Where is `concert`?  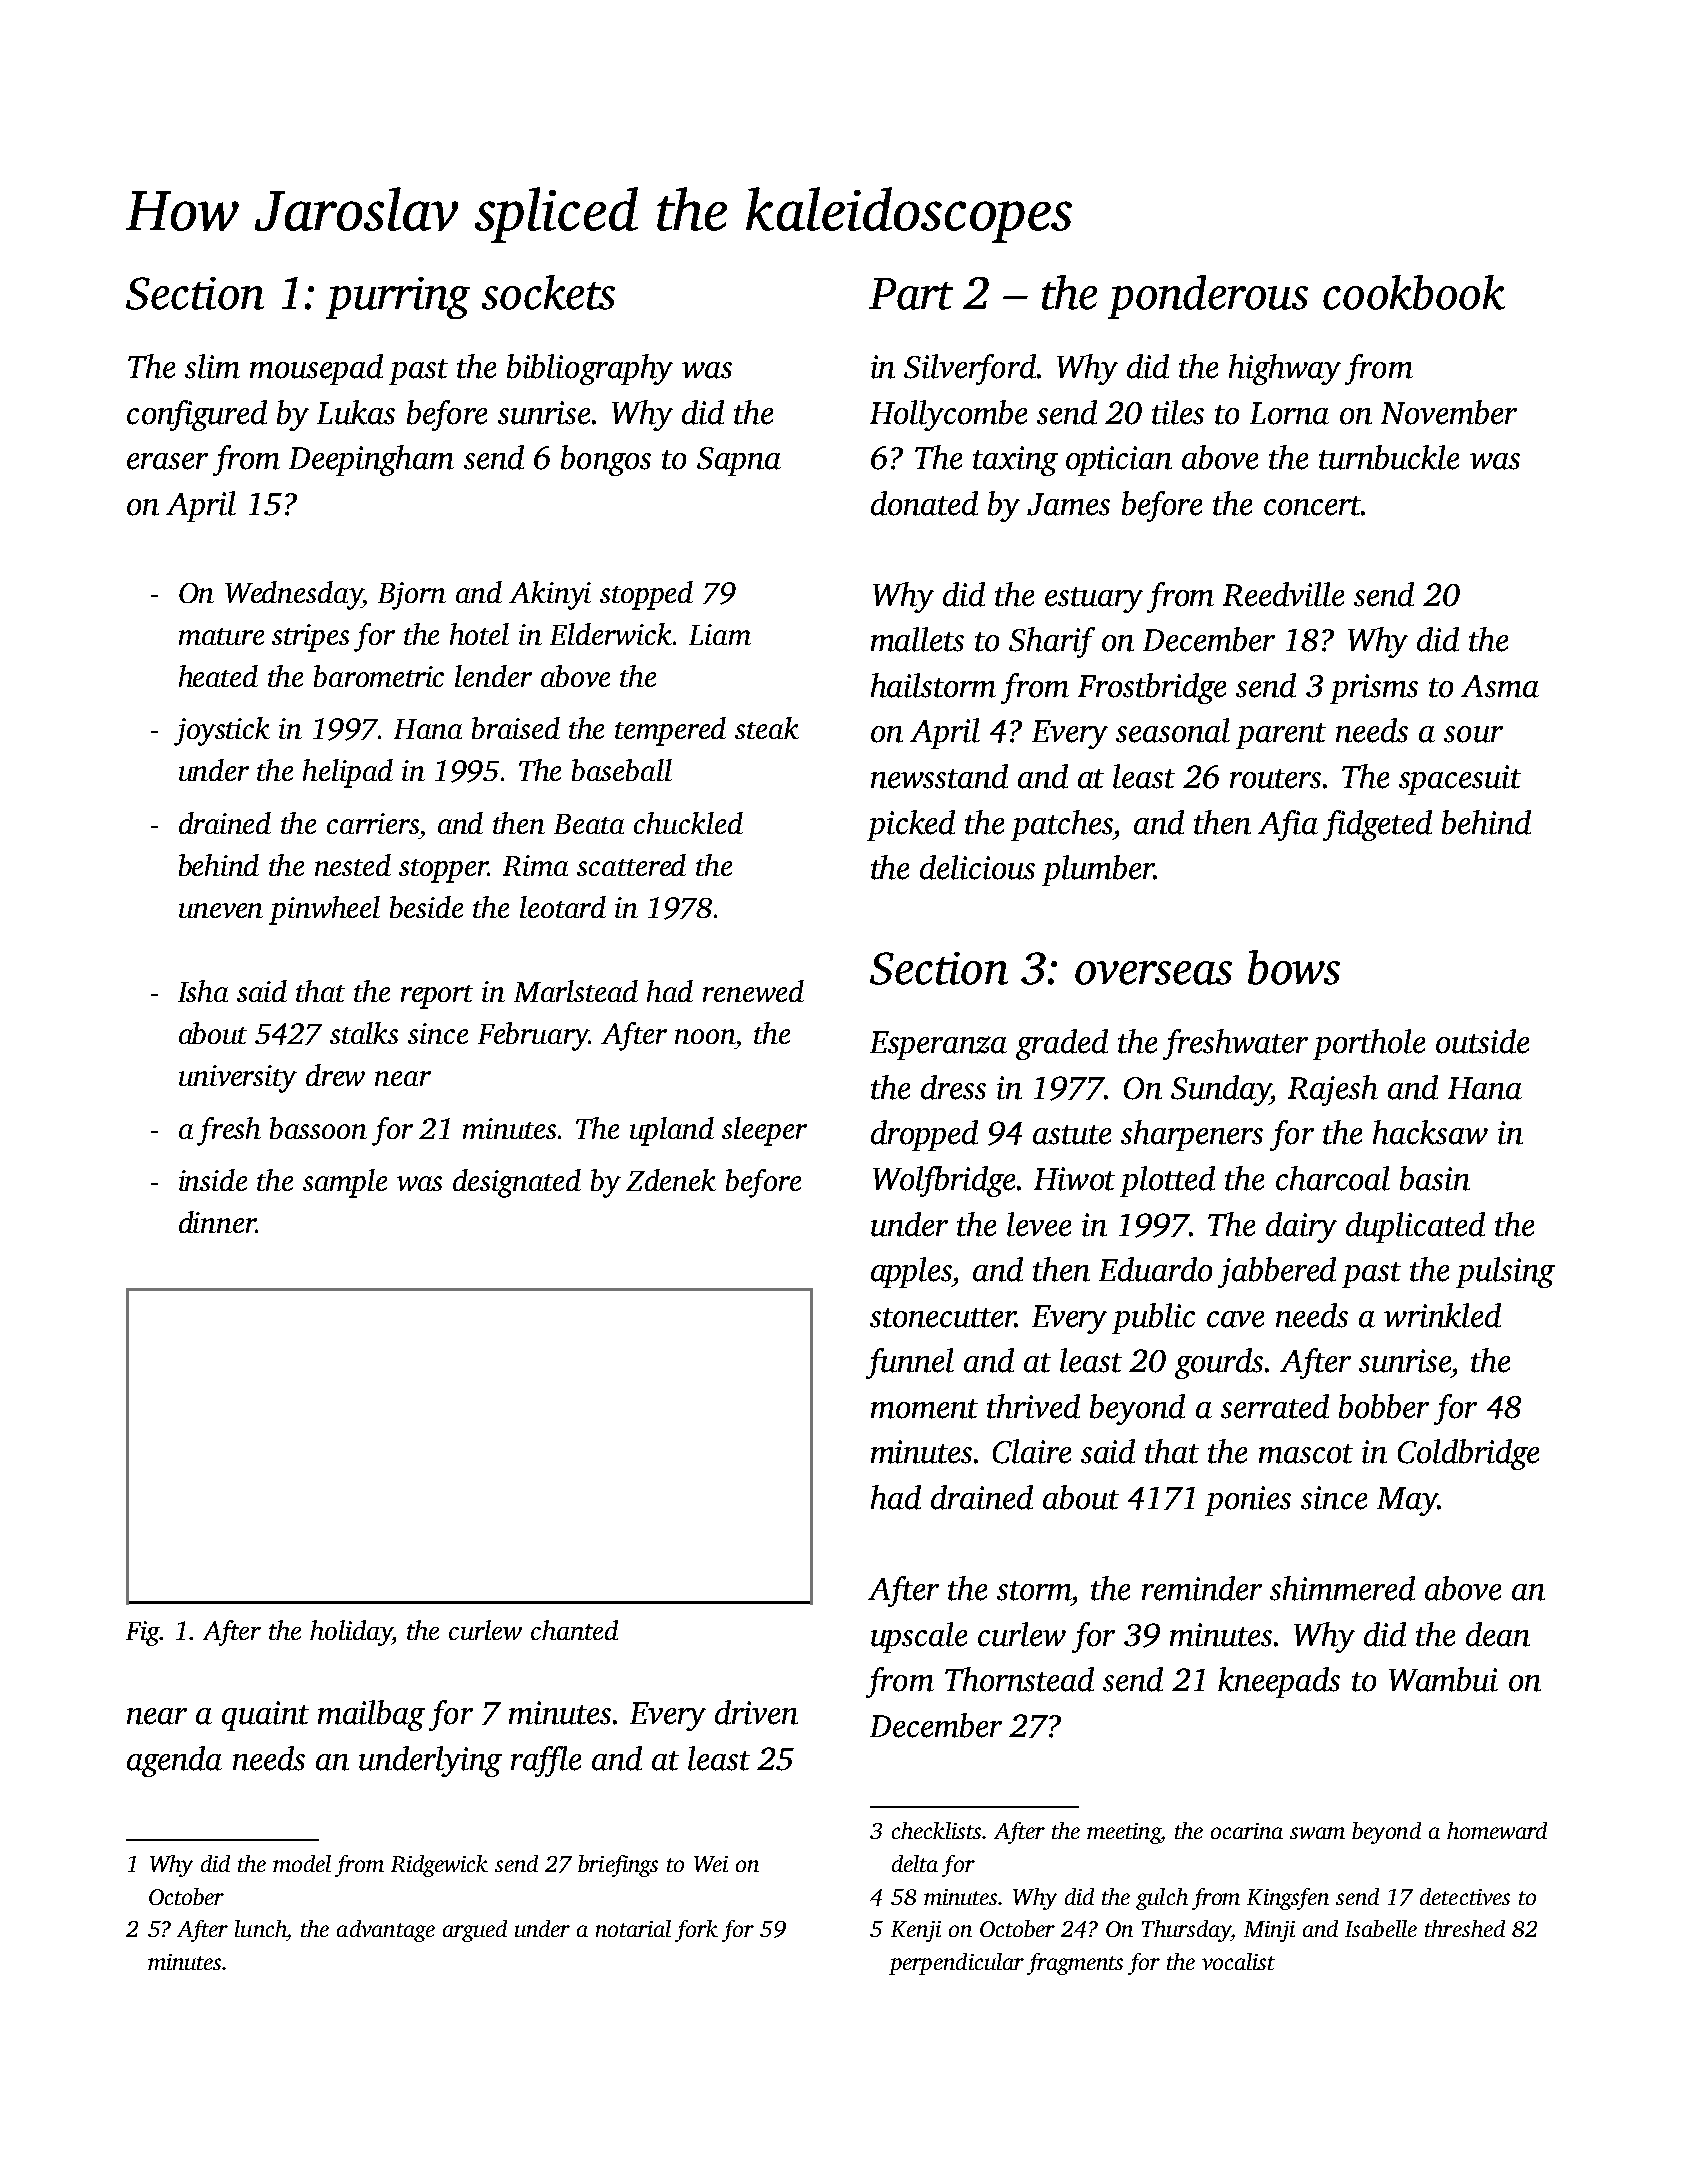 concert is located at coordinates (1312, 506).
